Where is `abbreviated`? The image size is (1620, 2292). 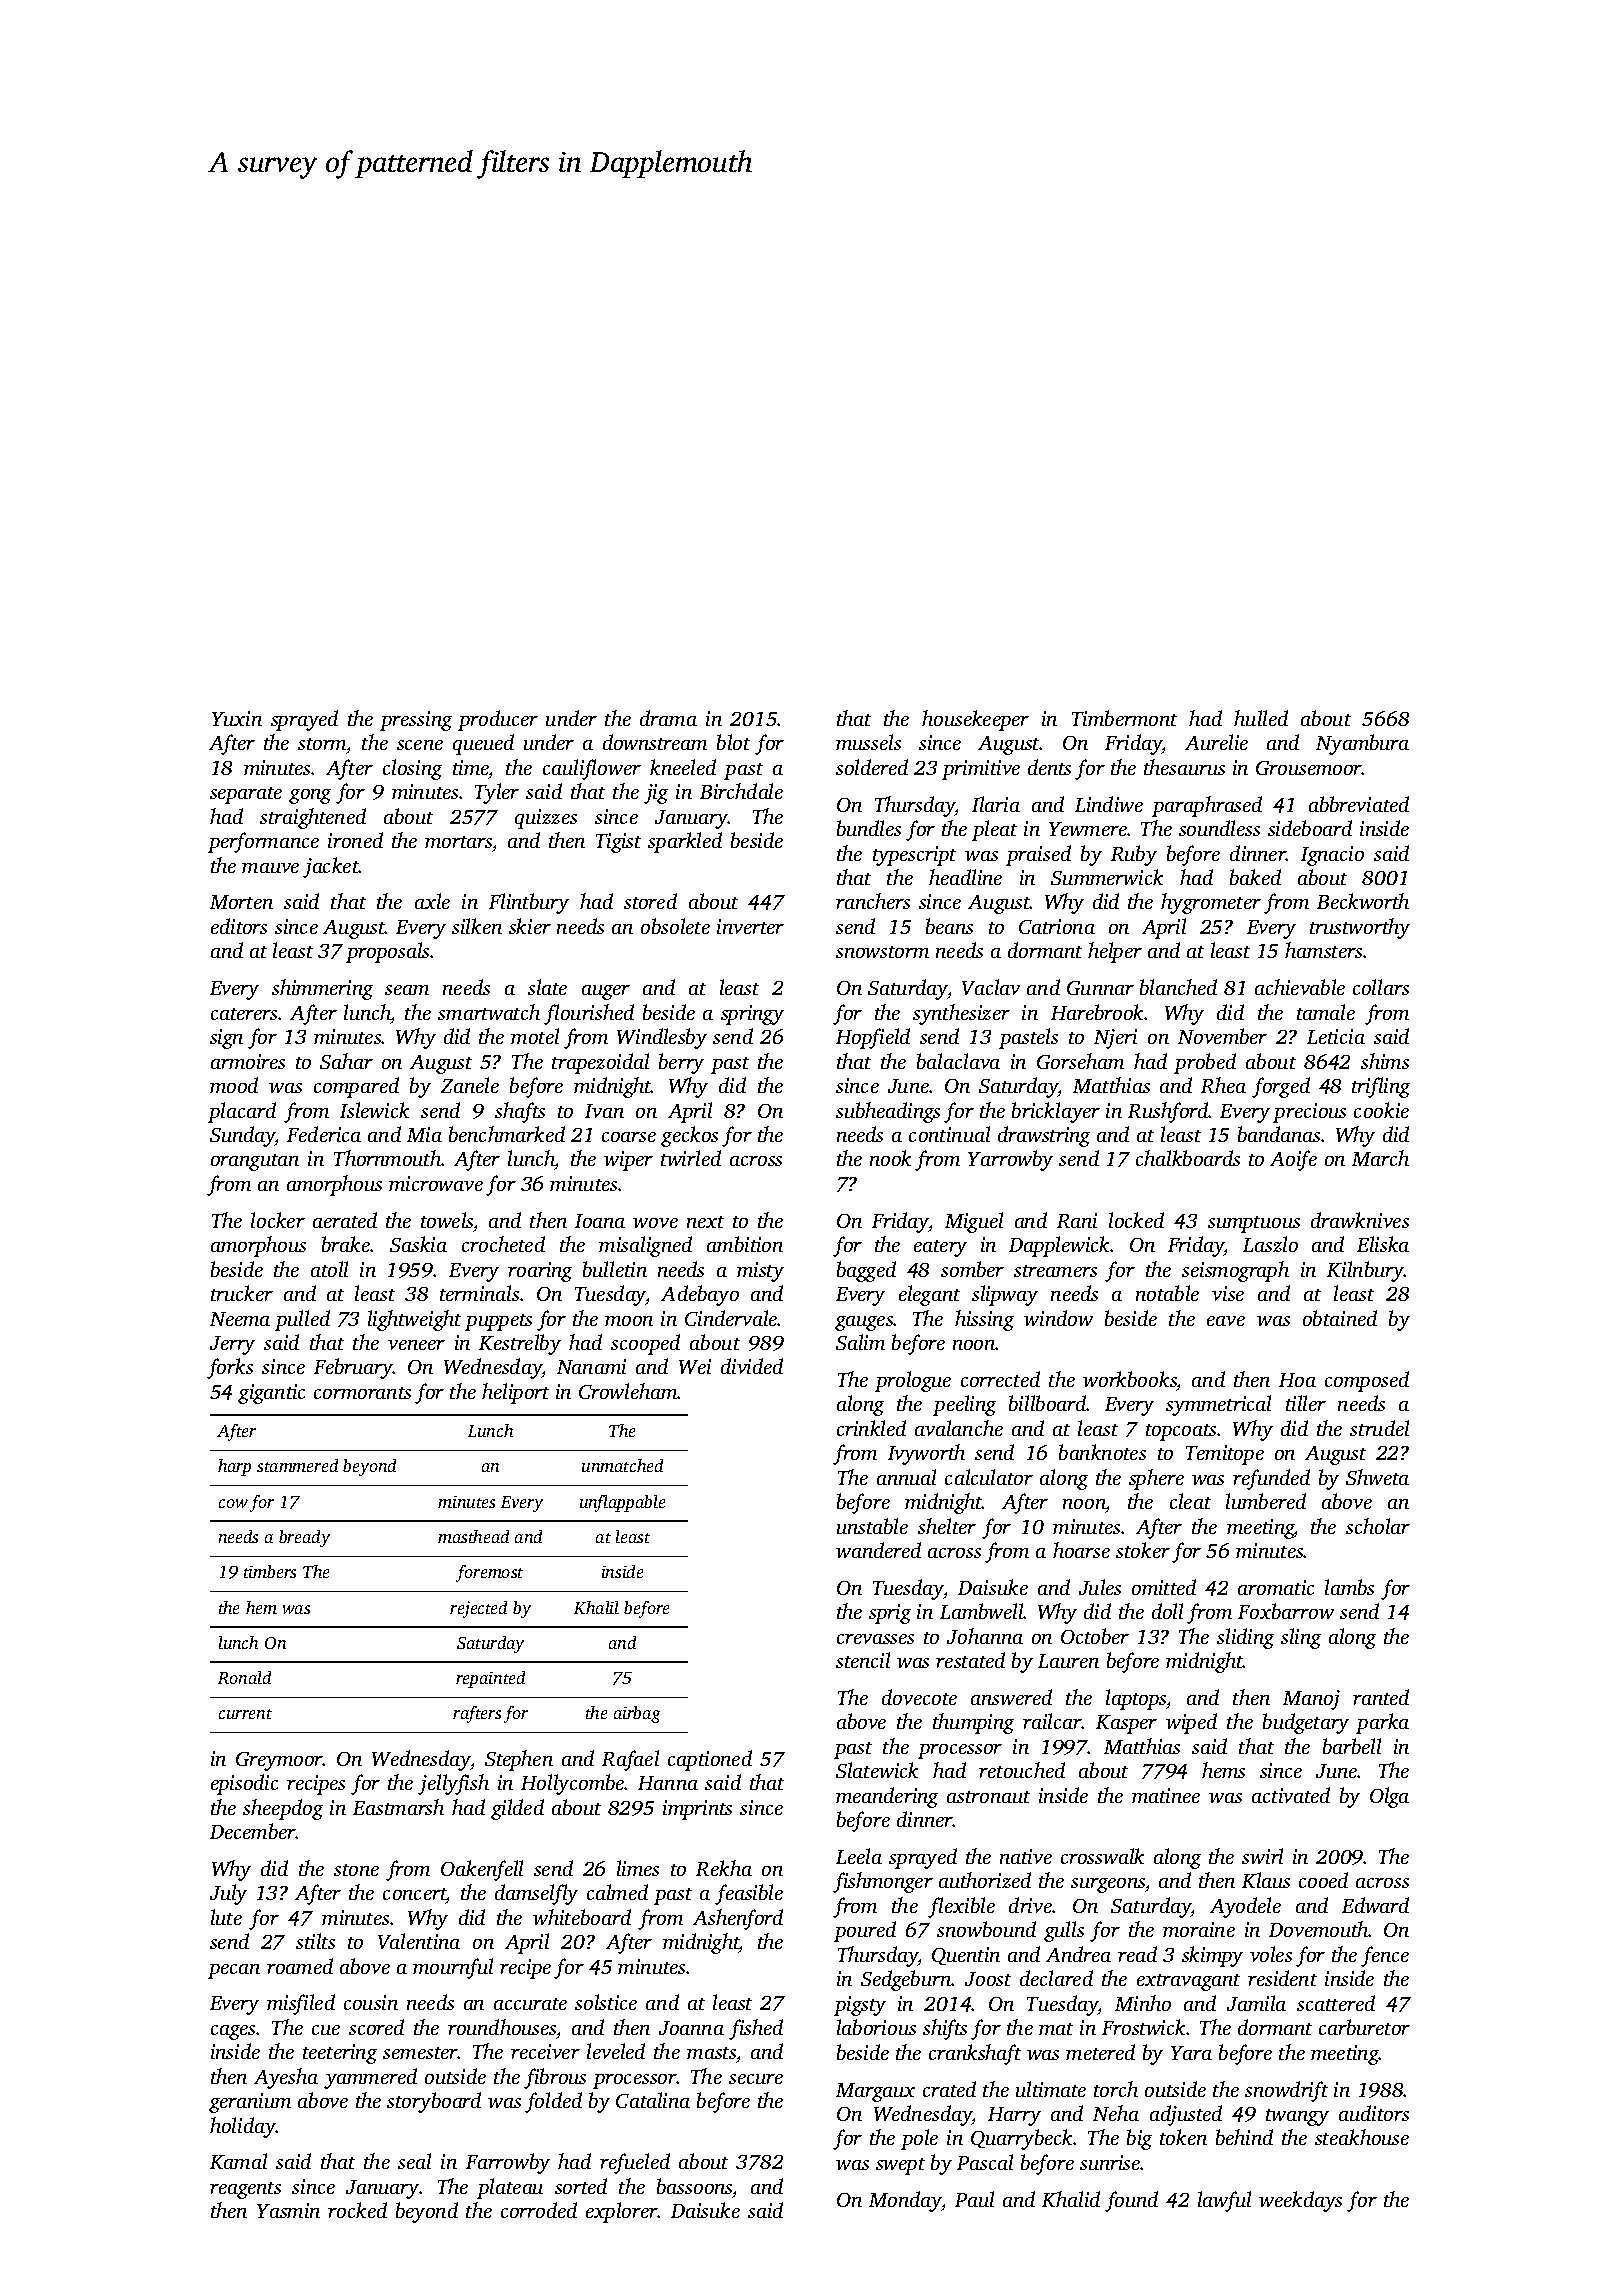 abbreviated is located at coordinates (1359, 804).
